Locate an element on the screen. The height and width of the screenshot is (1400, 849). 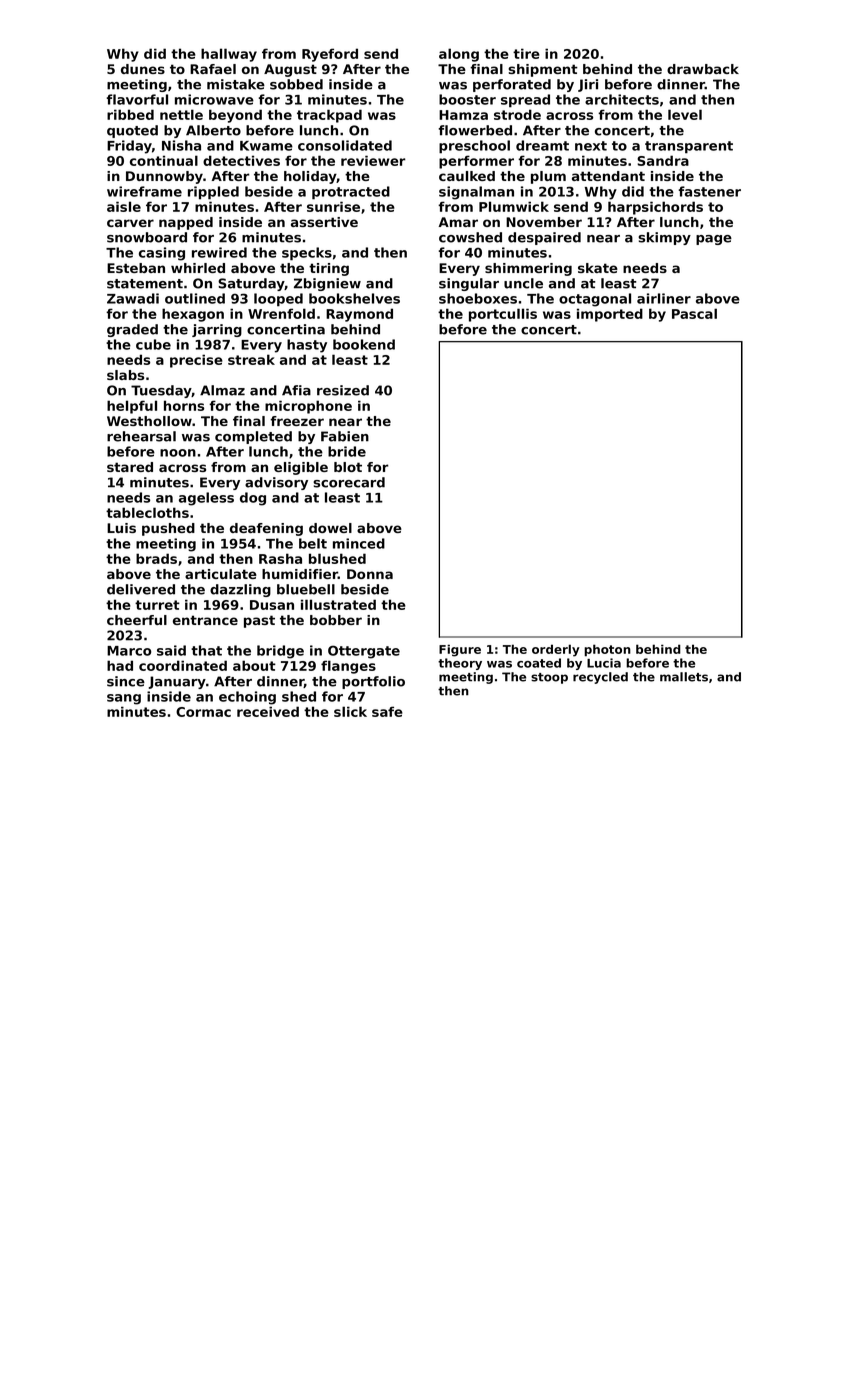
sunrise is located at coordinates (333, 206).
